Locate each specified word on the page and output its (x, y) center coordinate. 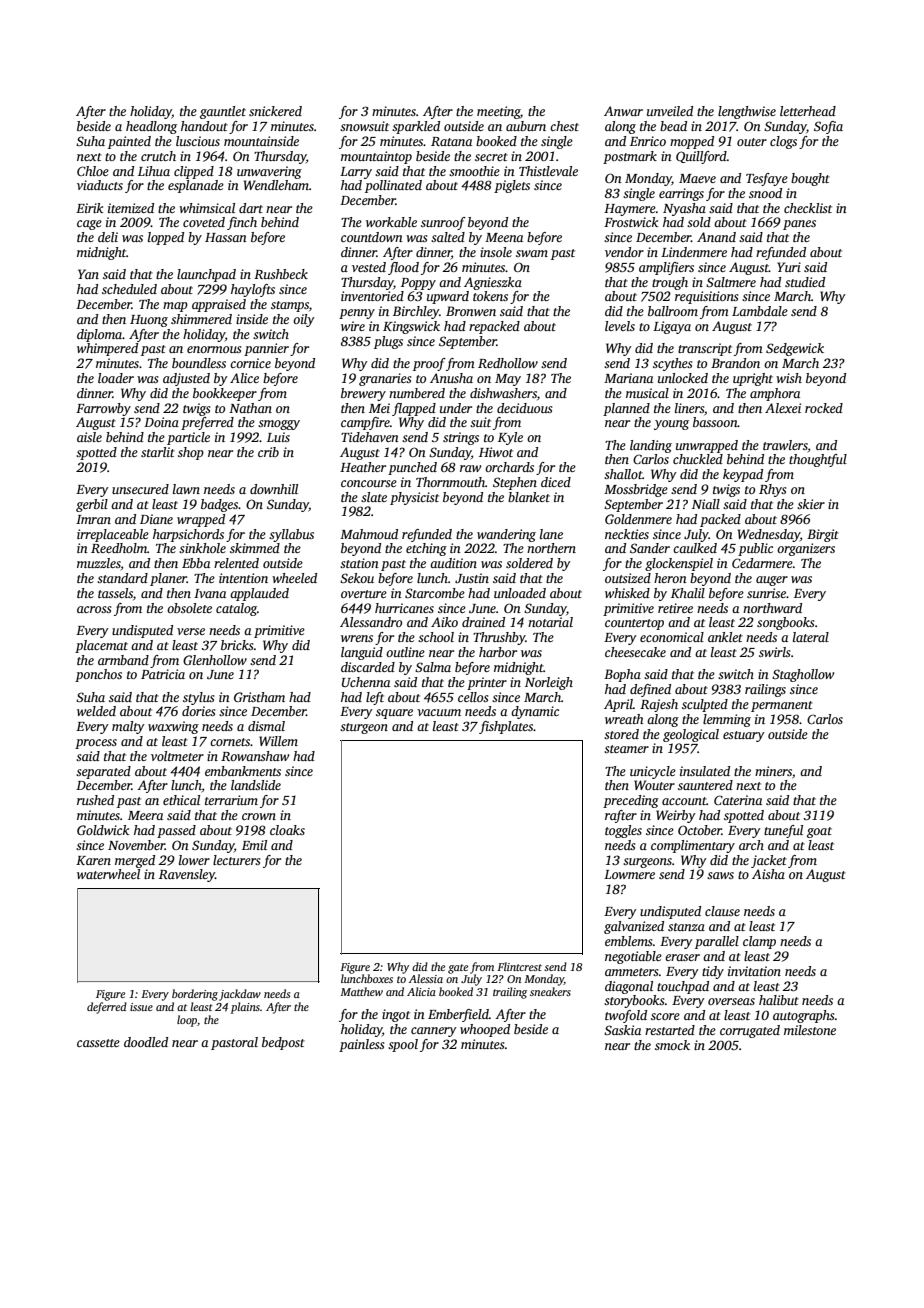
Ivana (210, 593)
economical (672, 637)
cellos (473, 697)
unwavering (269, 172)
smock (672, 1045)
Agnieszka (493, 283)
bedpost (283, 1043)
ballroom (673, 311)
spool (403, 1045)
